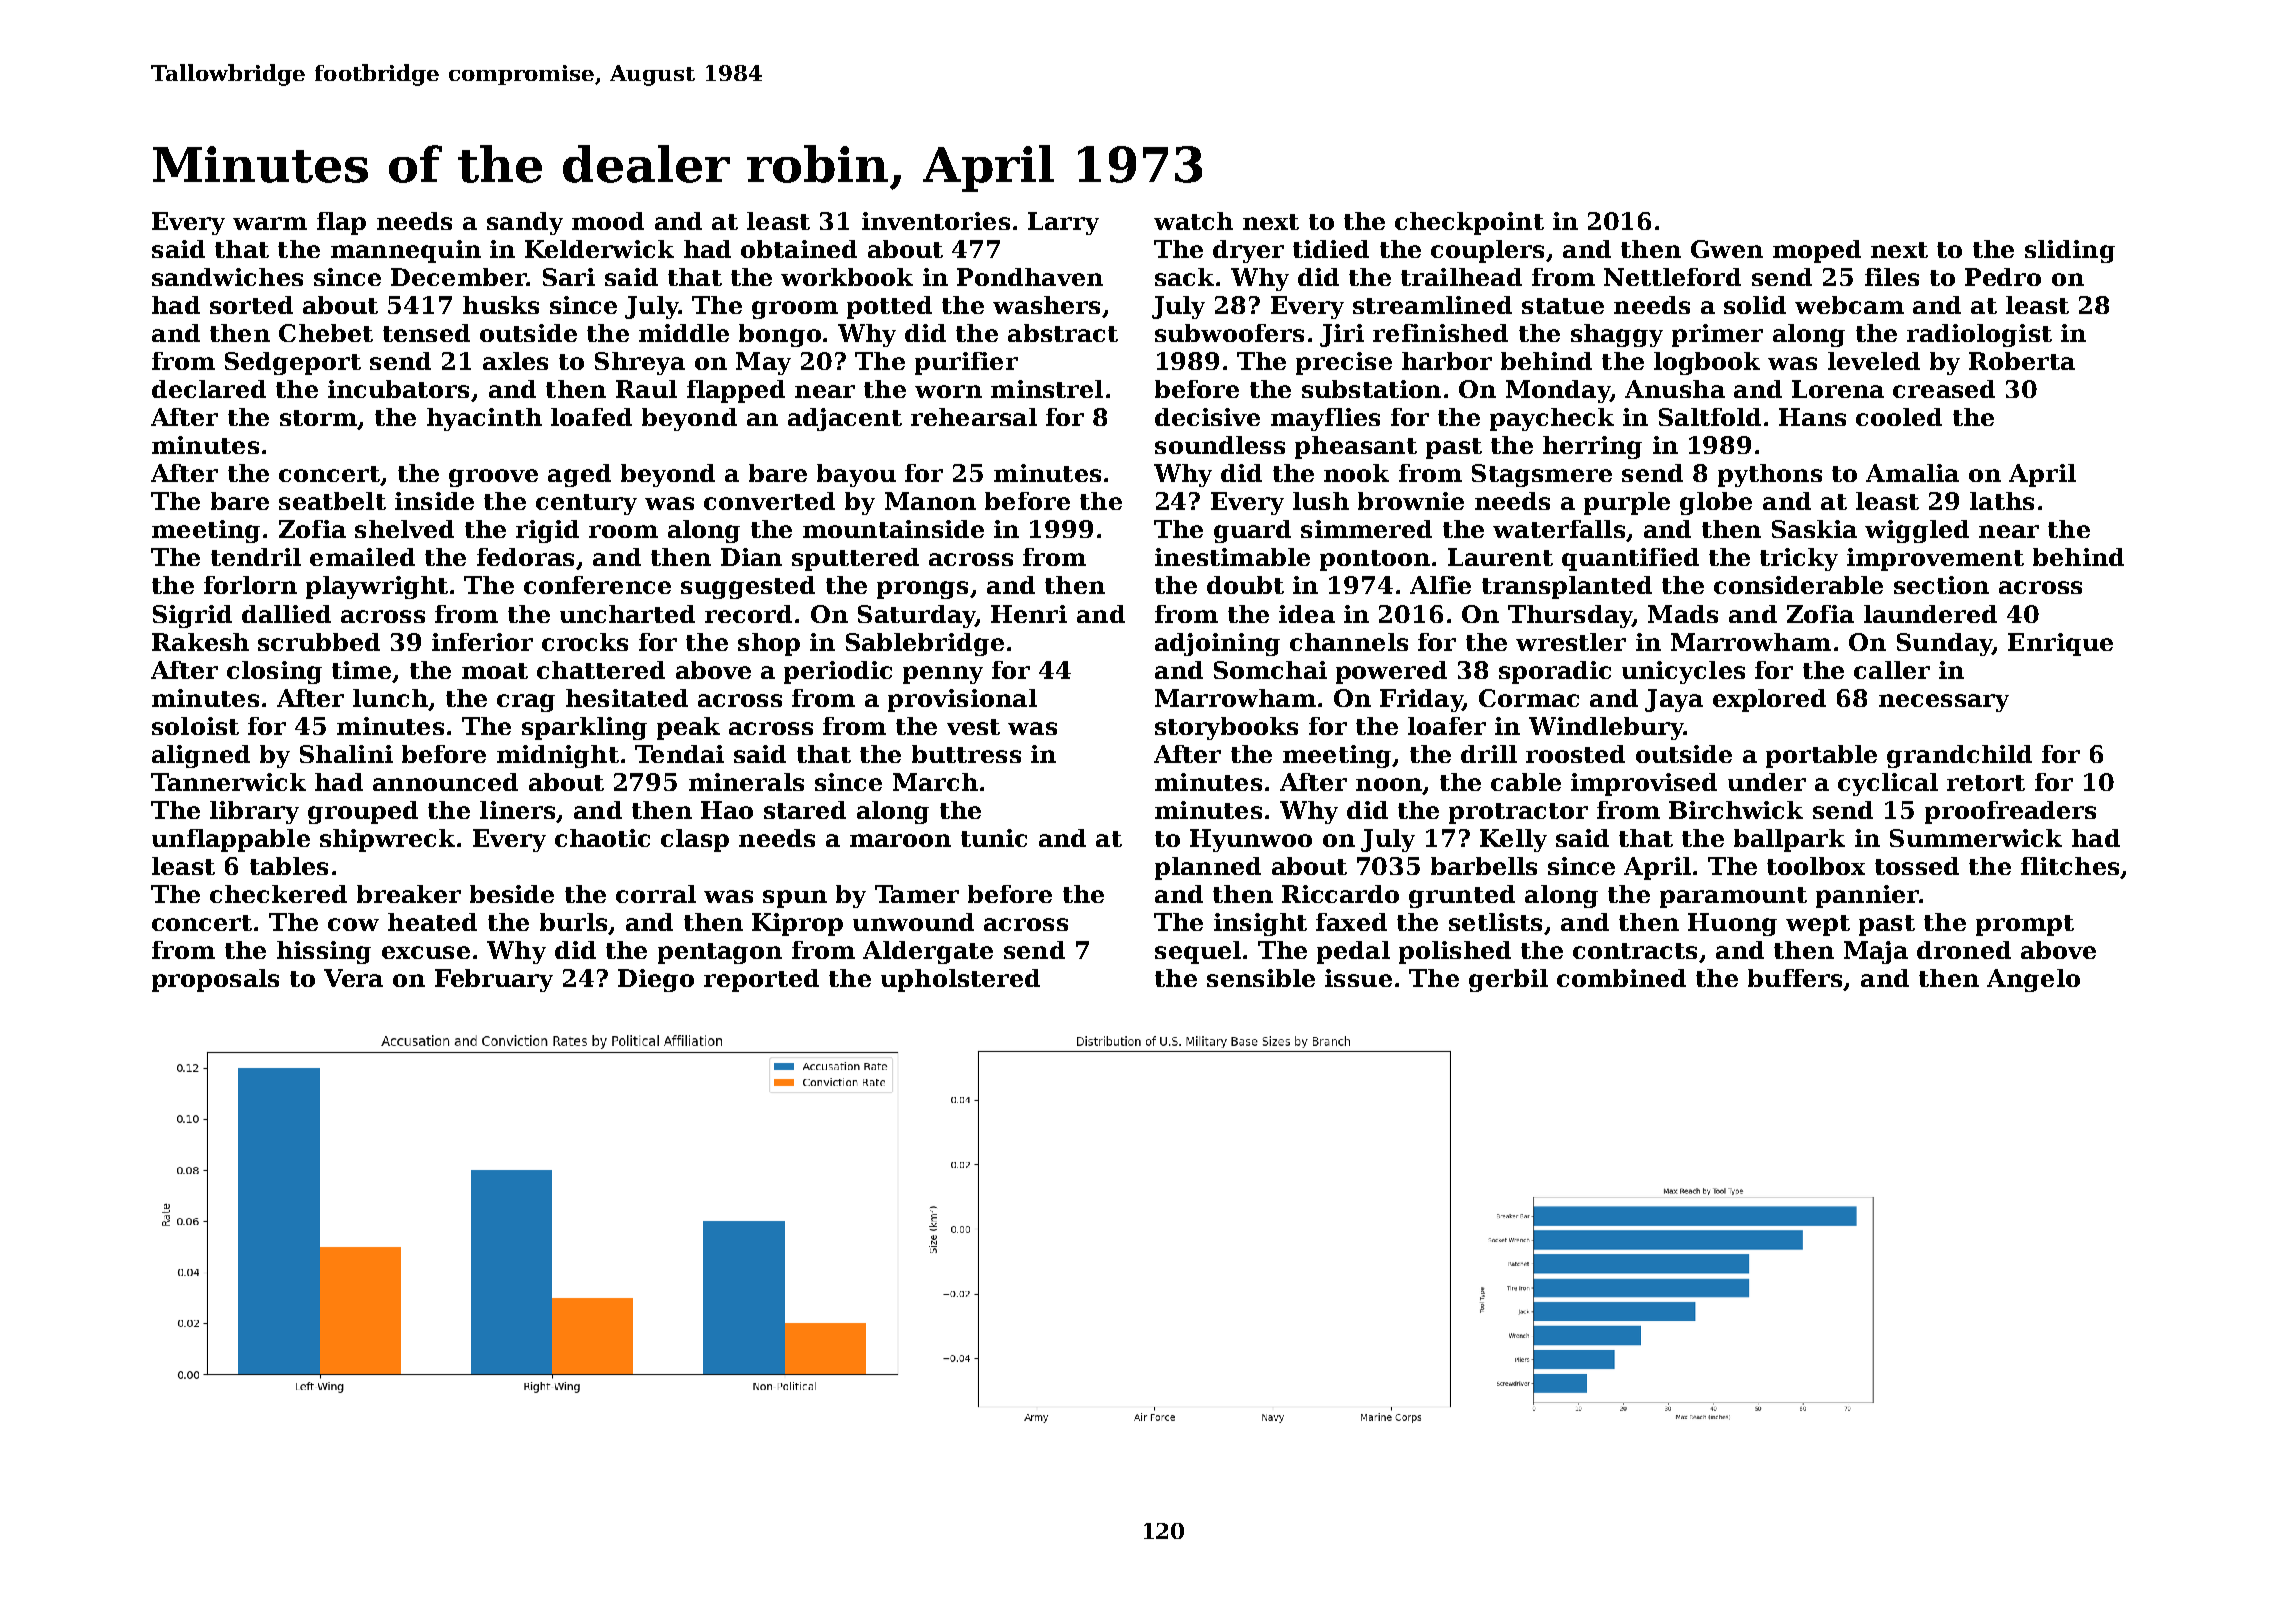  Describe the element at coordinates (270, 223) in the image. I see `warm` at that location.
